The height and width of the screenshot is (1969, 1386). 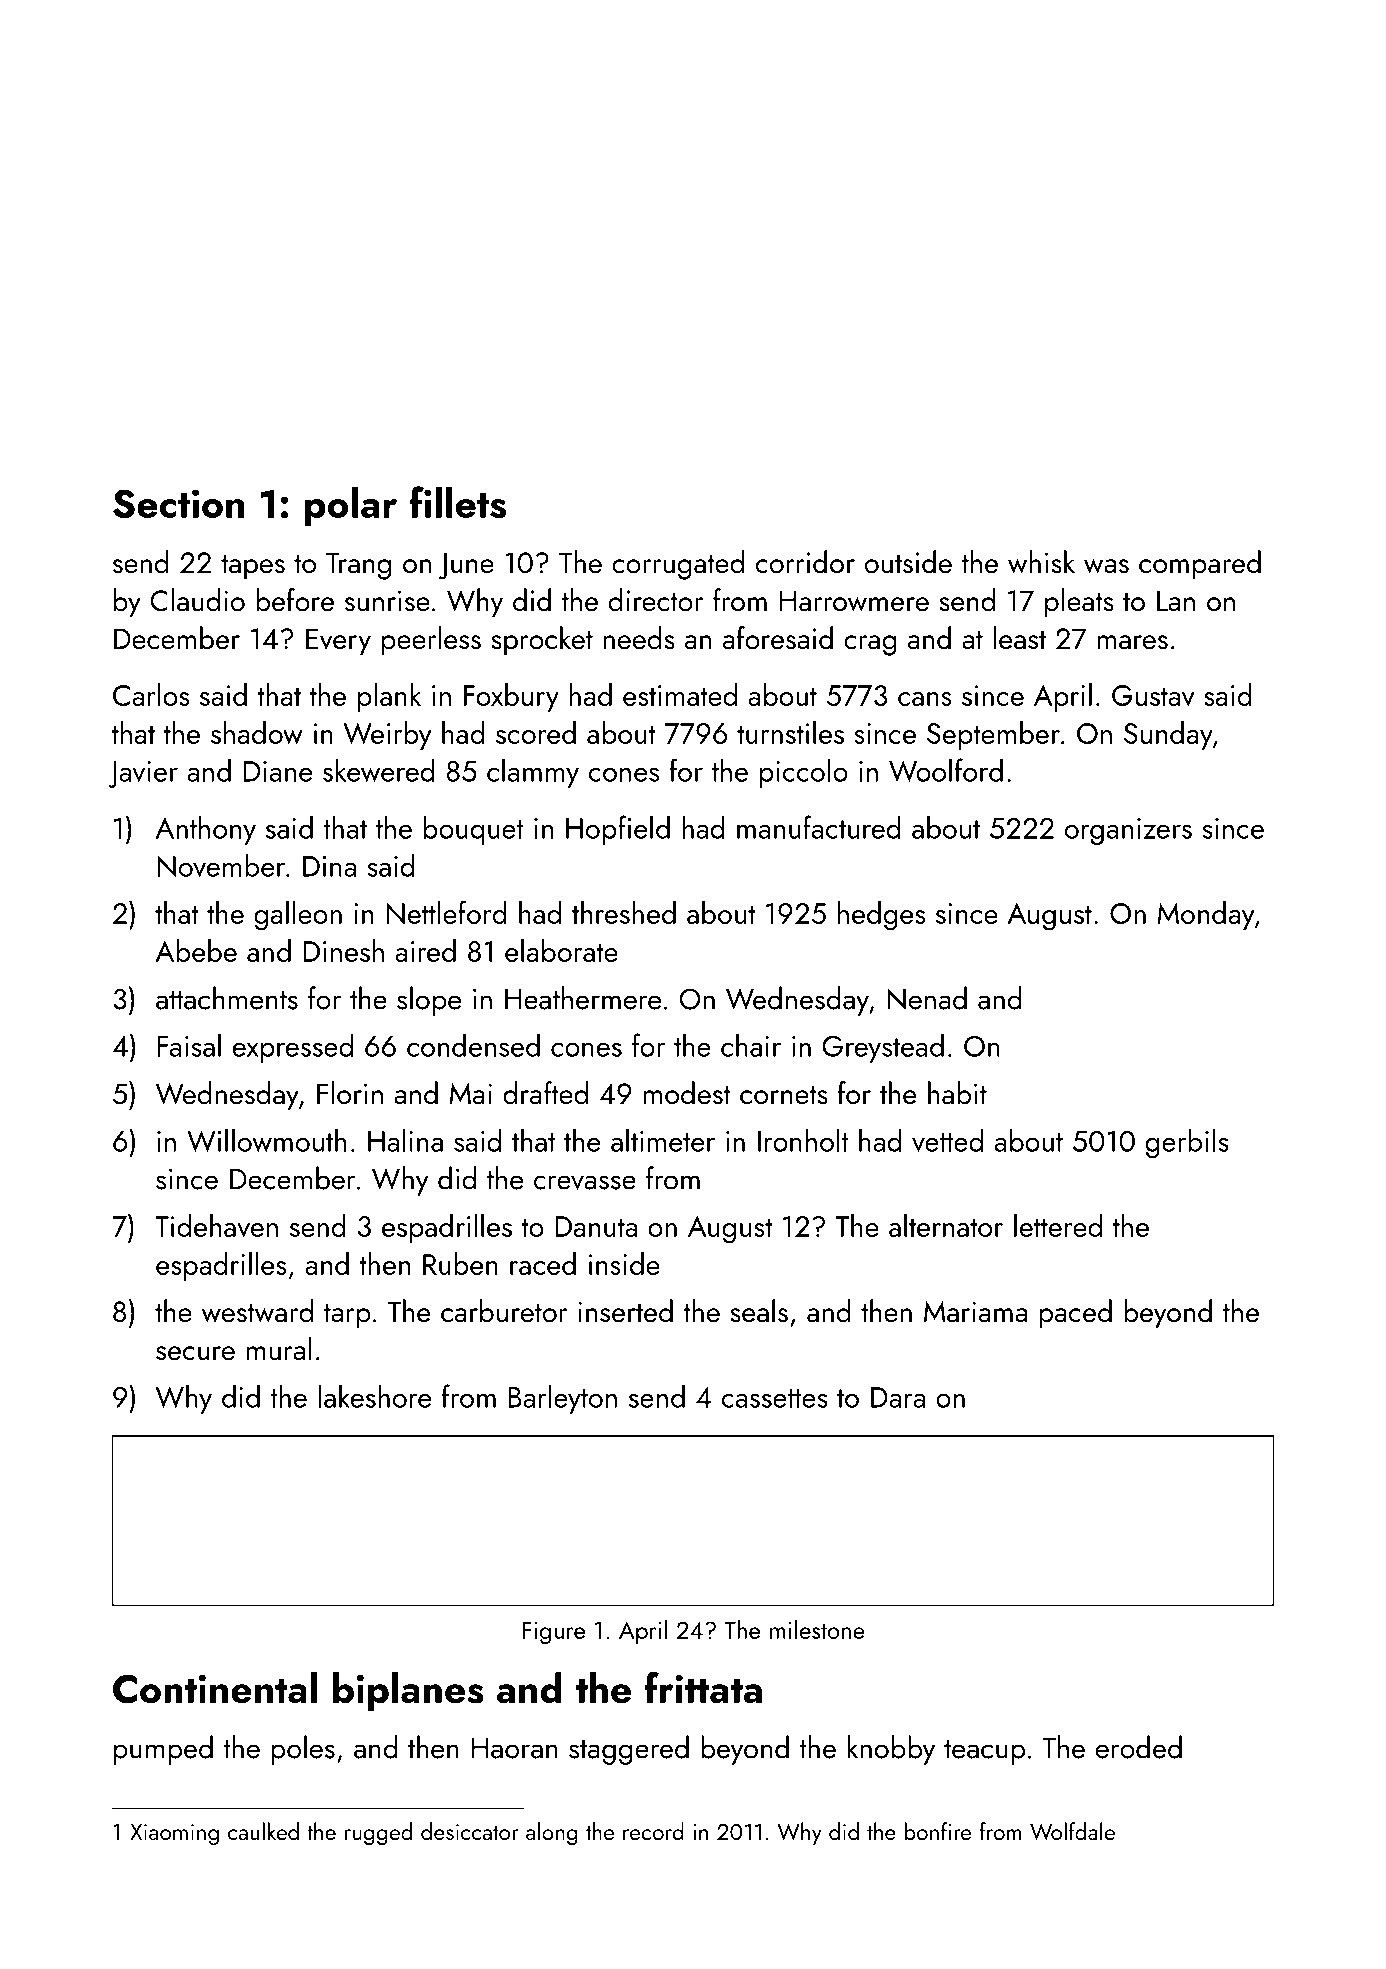 I want to click on rugged, so click(x=378, y=1833).
